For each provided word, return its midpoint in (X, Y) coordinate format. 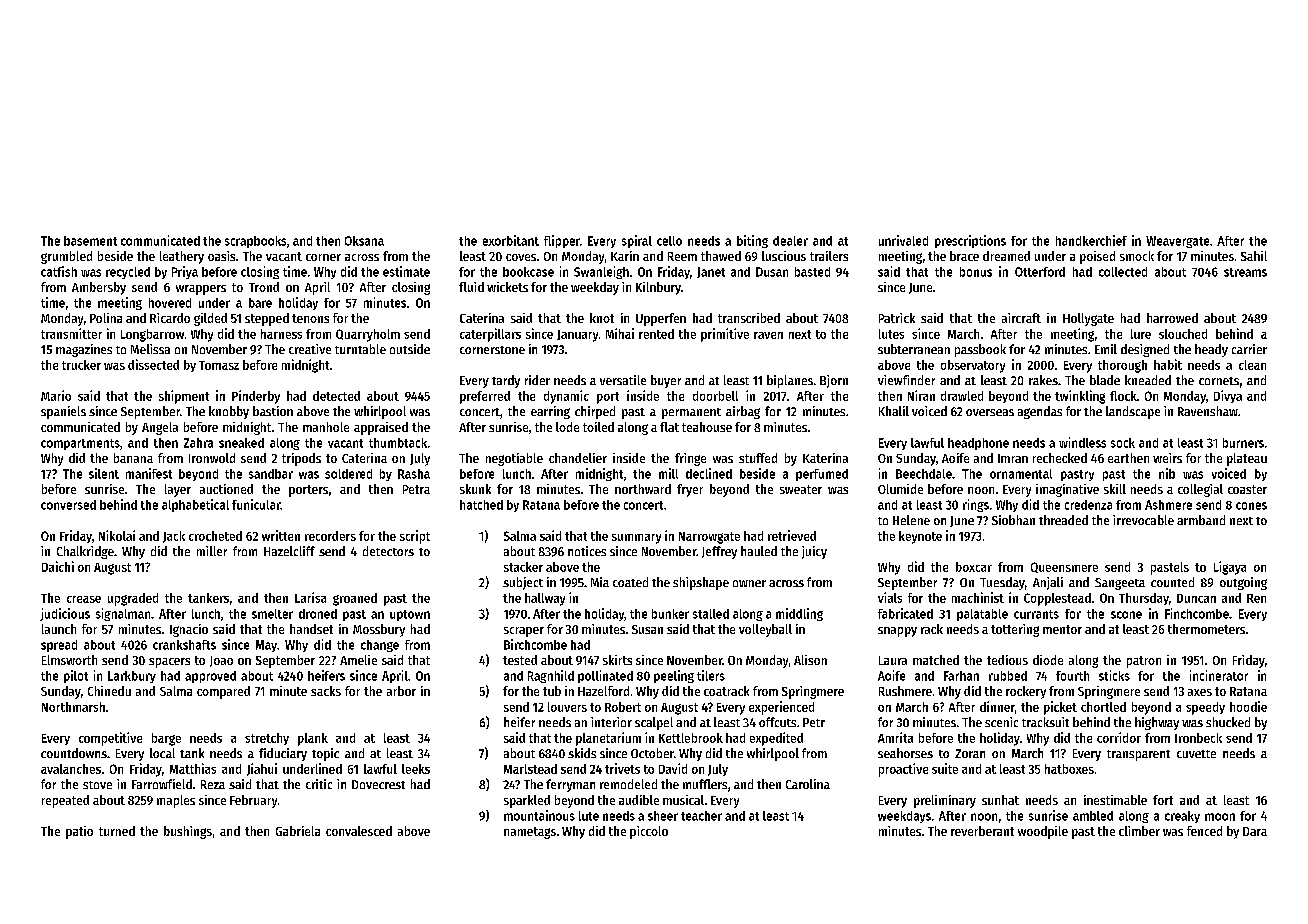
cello (669, 241)
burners (1243, 443)
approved (210, 677)
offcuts (777, 722)
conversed (68, 505)
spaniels (63, 412)
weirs (1167, 458)
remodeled (628, 784)
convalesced (359, 831)
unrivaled (903, 240)
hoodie (1248, 706)
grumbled (66, 257)
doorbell (715, 396)
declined (709, 473)
